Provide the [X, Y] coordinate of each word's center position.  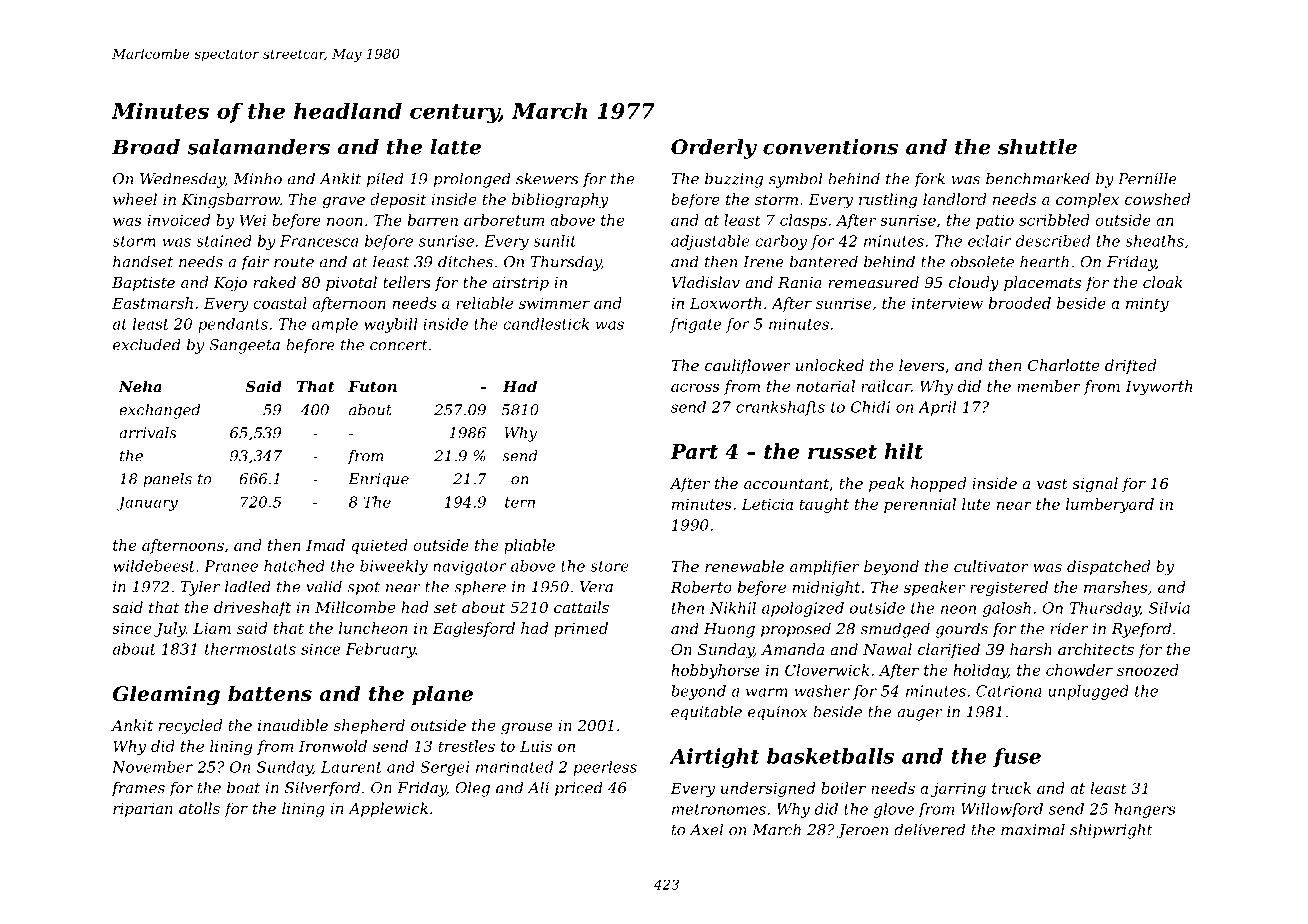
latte [455, 147]
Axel [706, 829]
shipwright [1111, 831]
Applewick [388, 809]
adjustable [710, 242]
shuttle [1037, 147]
